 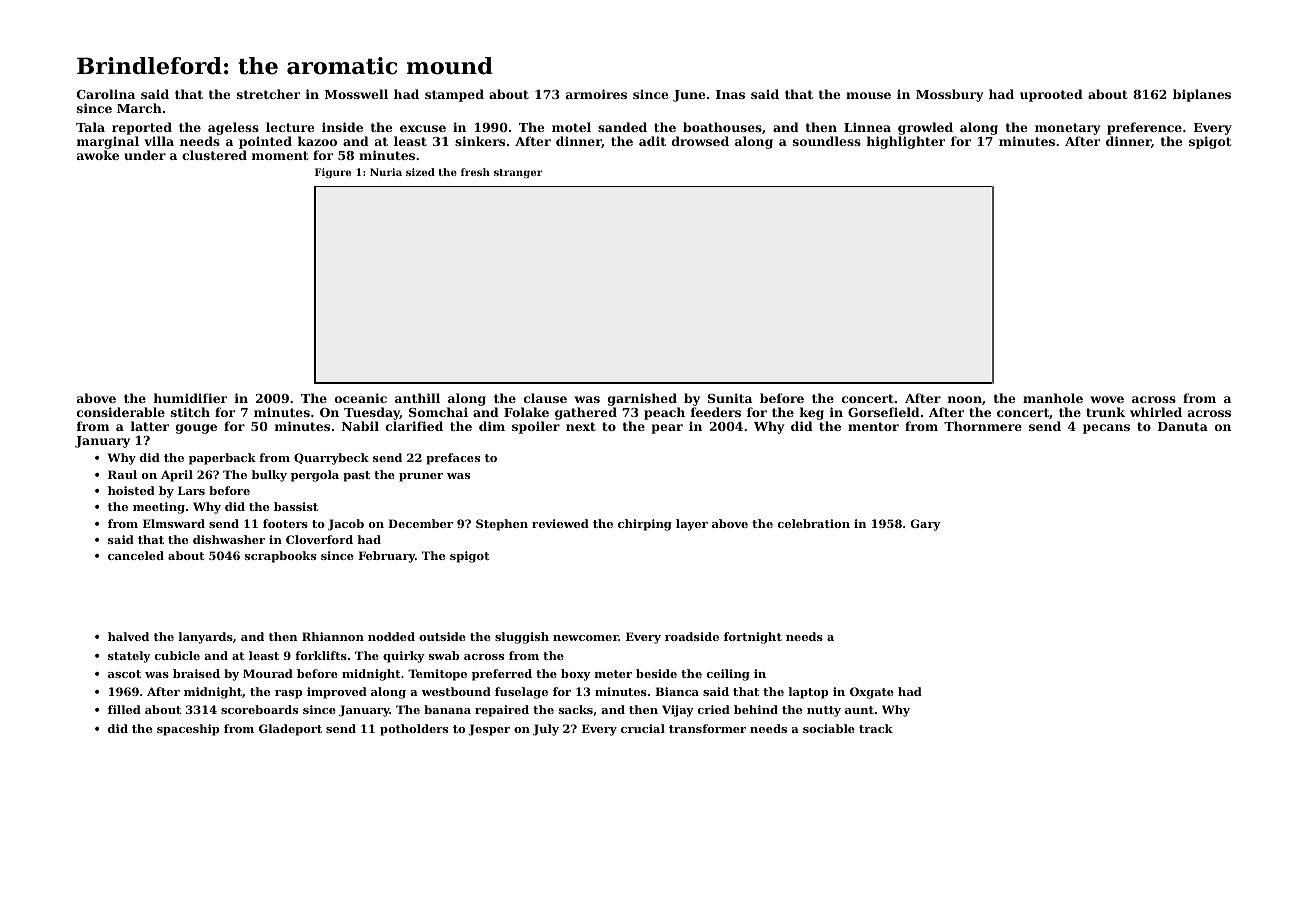 What do you see at coordinates (177, 476) in the screenshot?
I see `April` at bounding box center [177, 476].
